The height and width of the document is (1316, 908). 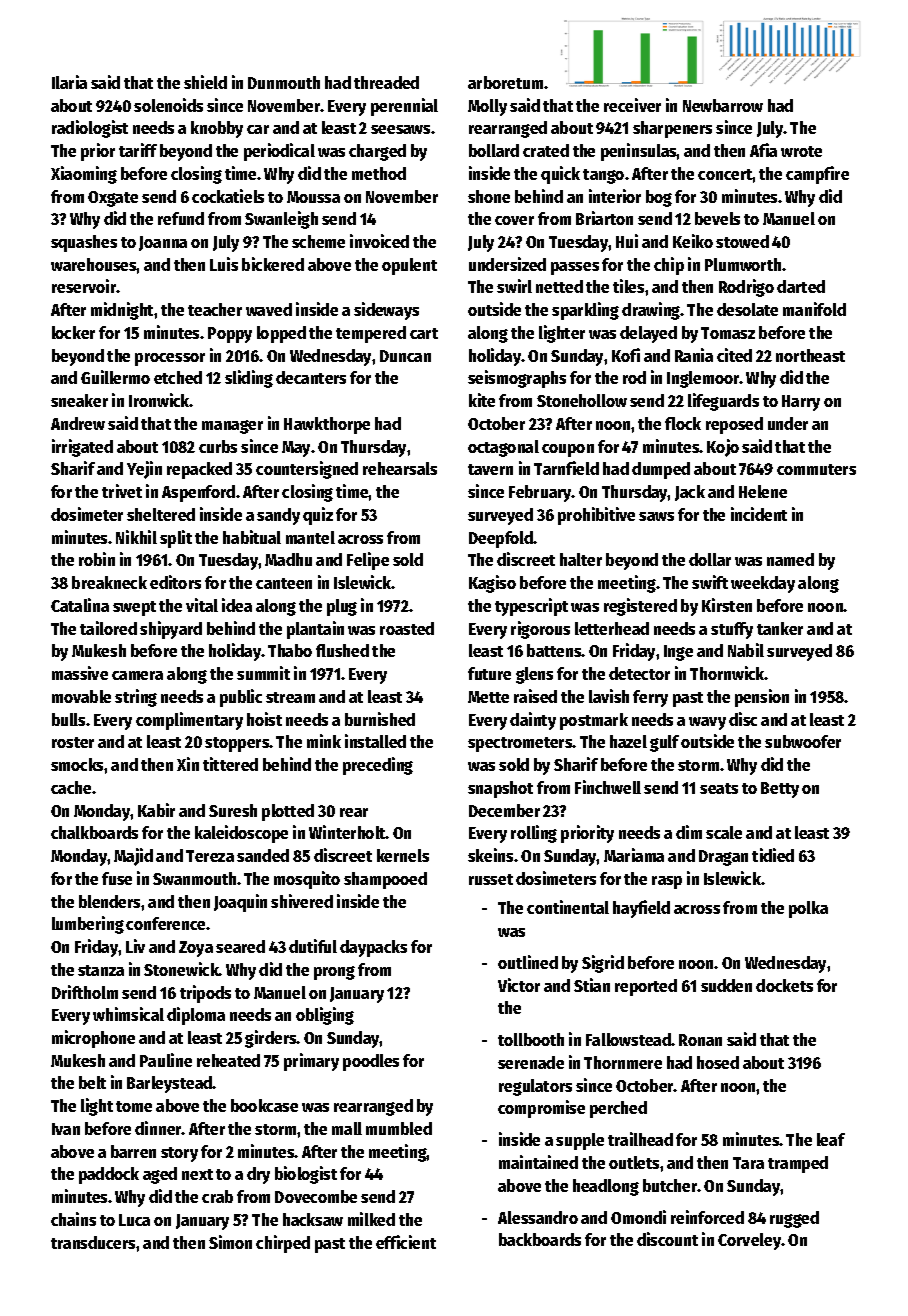 What do you see at coordinates (228, 1060) in the document?
I see `reheated` at bounding box center [228, 1060].
